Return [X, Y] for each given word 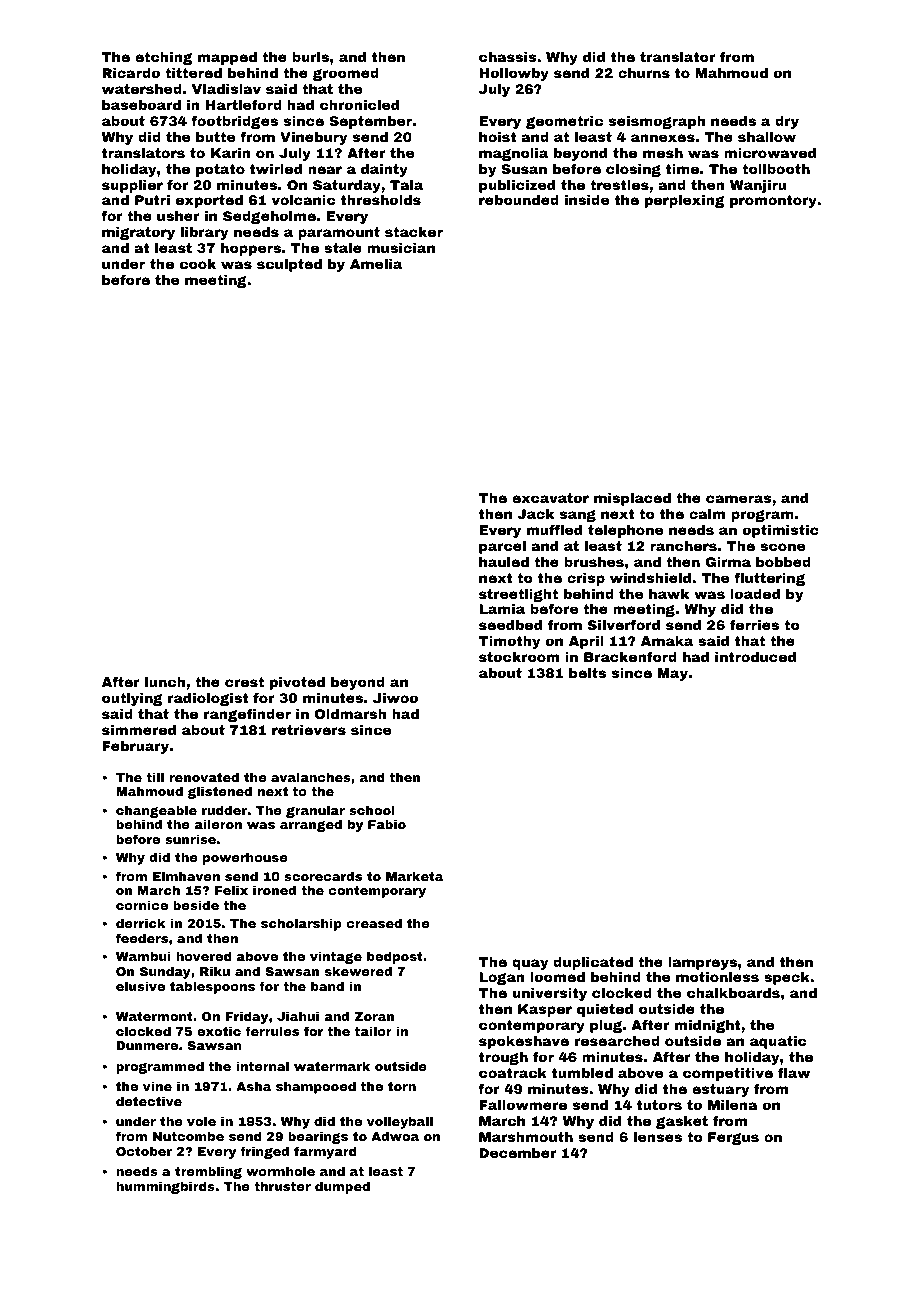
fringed [264, 1152]
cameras [739, 499]
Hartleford [244, 105]
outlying [132, 699]
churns [644, 73]
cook [198, 264]
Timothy [509, 642]
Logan [502, 978]
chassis [508, 57]
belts [587, 673]
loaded [755, 594]
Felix [231, 890]
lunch [165, 682]
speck [787, 978]
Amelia [376, 264]
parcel [502, 547]
